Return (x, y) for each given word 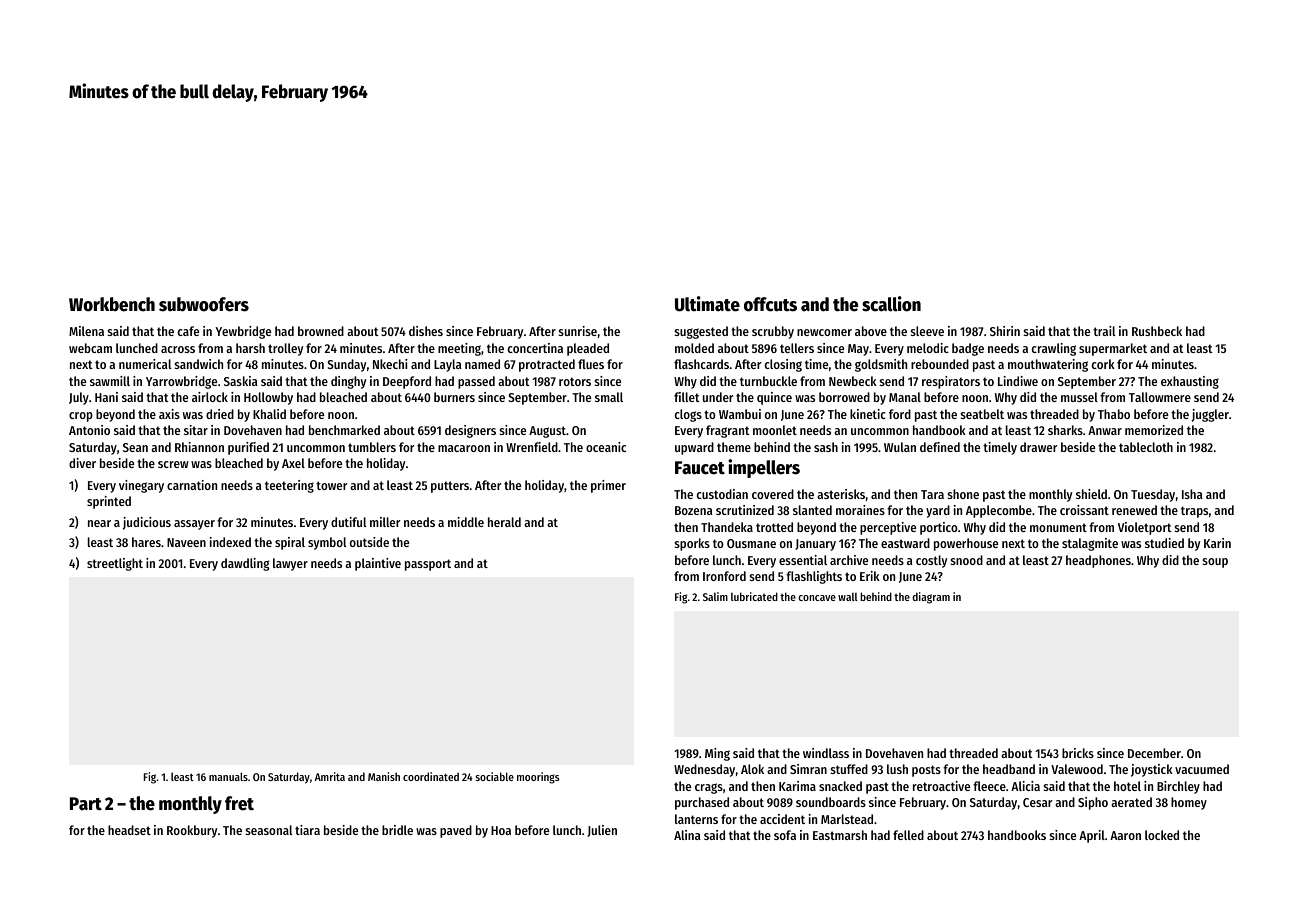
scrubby (773, 332)
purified (248, 448)
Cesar (1037, 802)
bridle (397, 830)
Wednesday (704, 770)
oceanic (606, 447)
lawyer (290, 564)
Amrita (330, 776)
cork (1103, 364)
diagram (931, 598)
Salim (715, 596)
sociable (494, 776)
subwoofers (204, 304)
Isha (1192, 494)
